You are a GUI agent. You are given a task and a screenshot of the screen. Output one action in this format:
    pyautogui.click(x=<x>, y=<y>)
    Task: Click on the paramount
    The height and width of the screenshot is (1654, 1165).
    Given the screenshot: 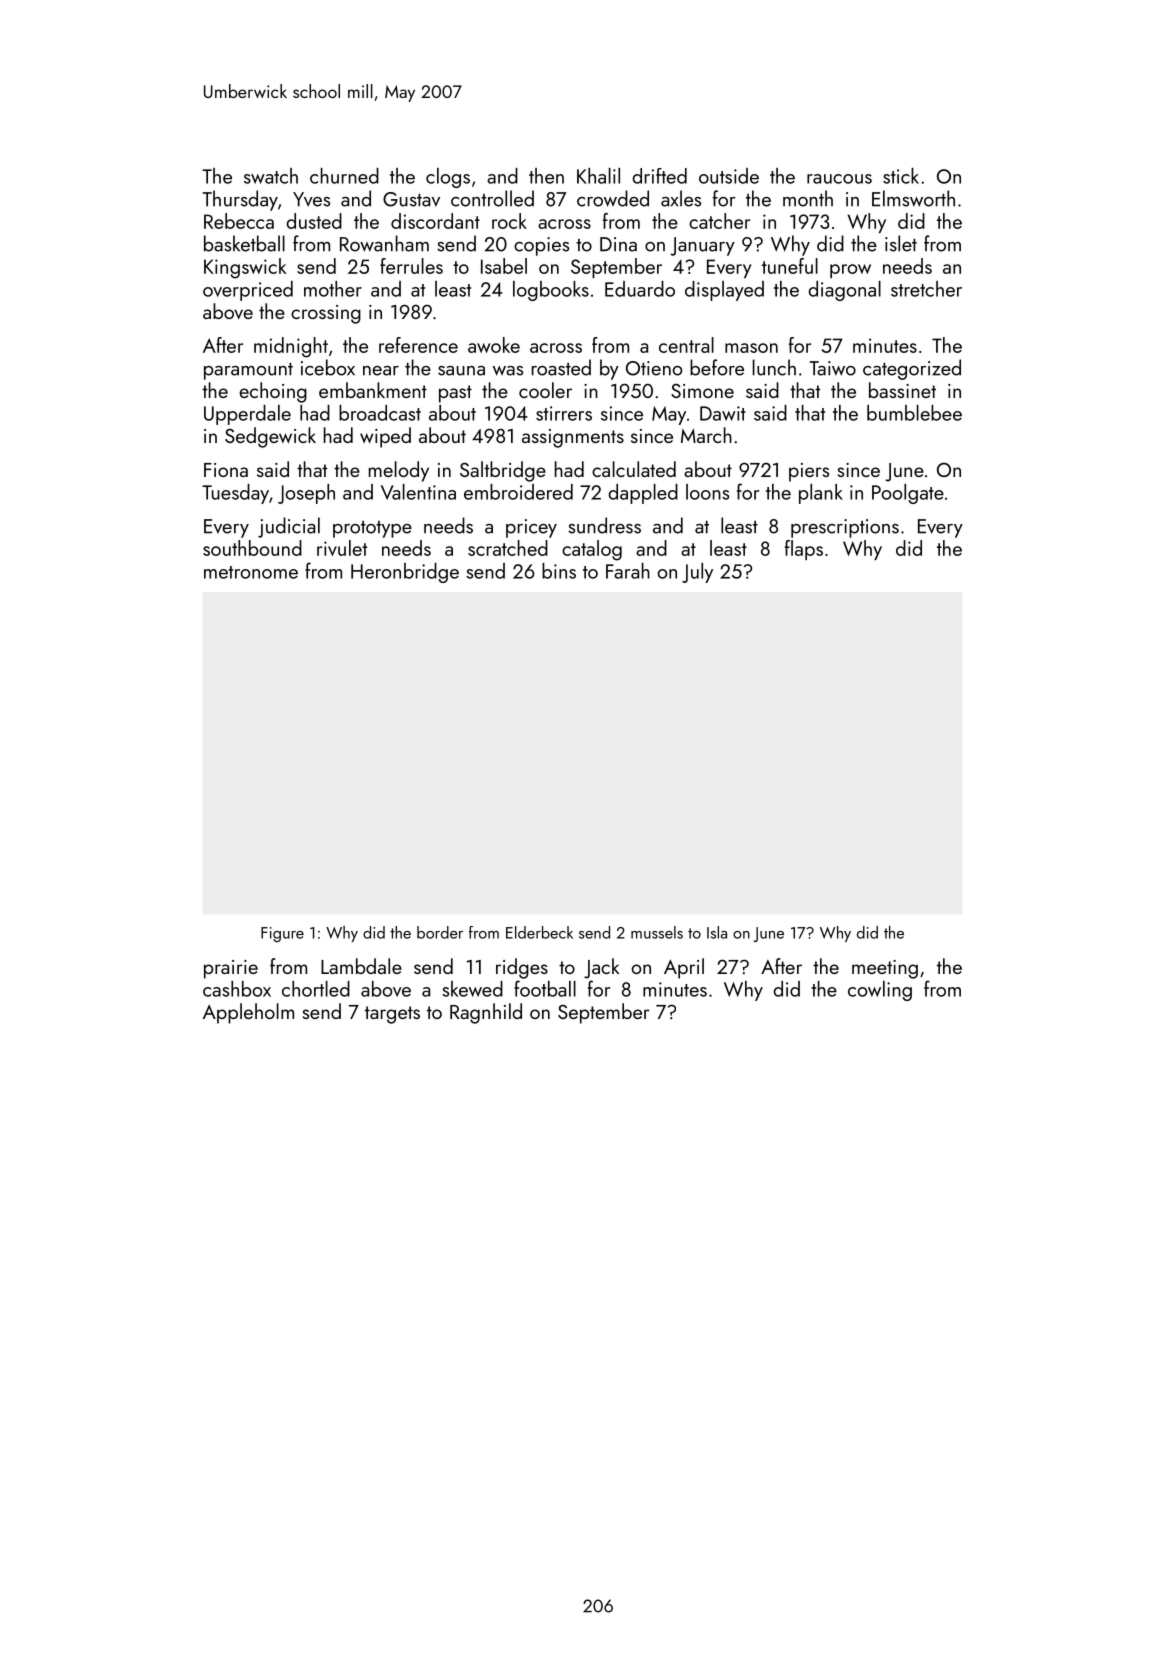 What is the action you would take?
    pyautogui.click(x=248, y=371)
